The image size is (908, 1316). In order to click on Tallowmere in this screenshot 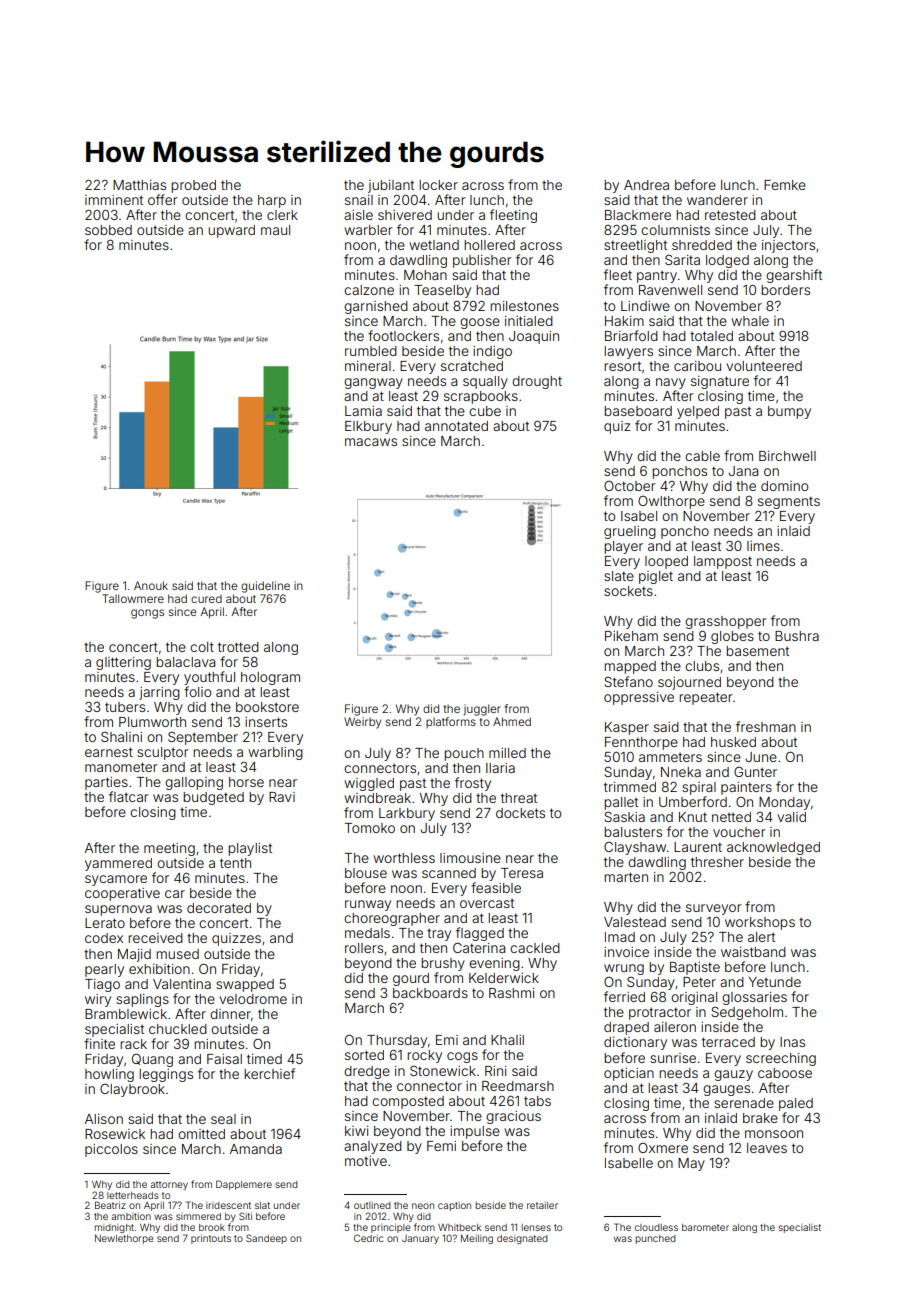, I will do `click(133, 598)`.
